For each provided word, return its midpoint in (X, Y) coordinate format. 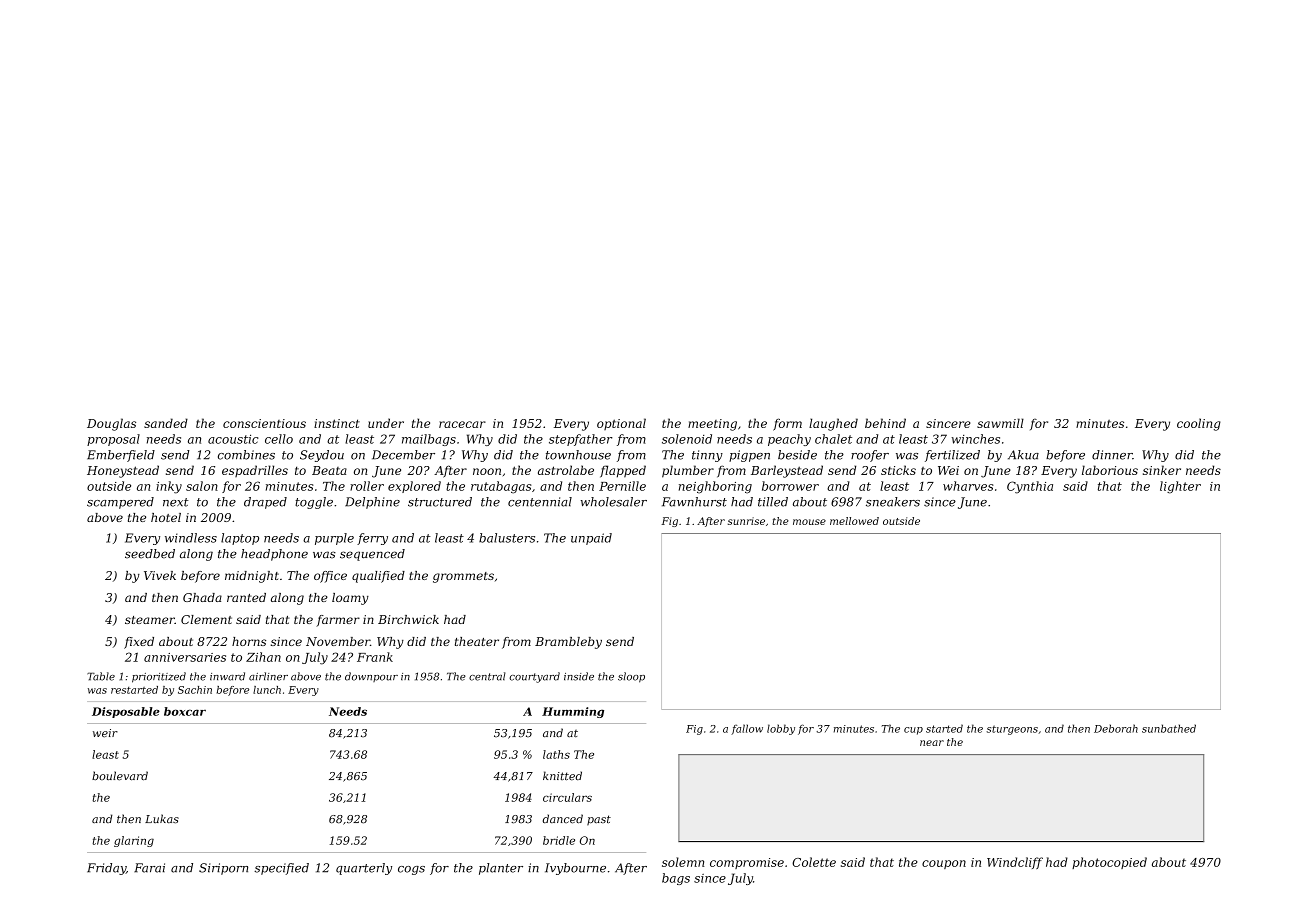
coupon (944, 864)
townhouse (578, 455)
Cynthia (1030, 487)
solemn (683, 862)
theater (477, 641)
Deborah (1116, 728)
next (176, 502)
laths (556, 754)
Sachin (195, 690)
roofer (870, 456)
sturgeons (1012, 730)
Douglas (111, 424)
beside (797, 455)
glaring (134, 841)
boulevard (120, 776)
